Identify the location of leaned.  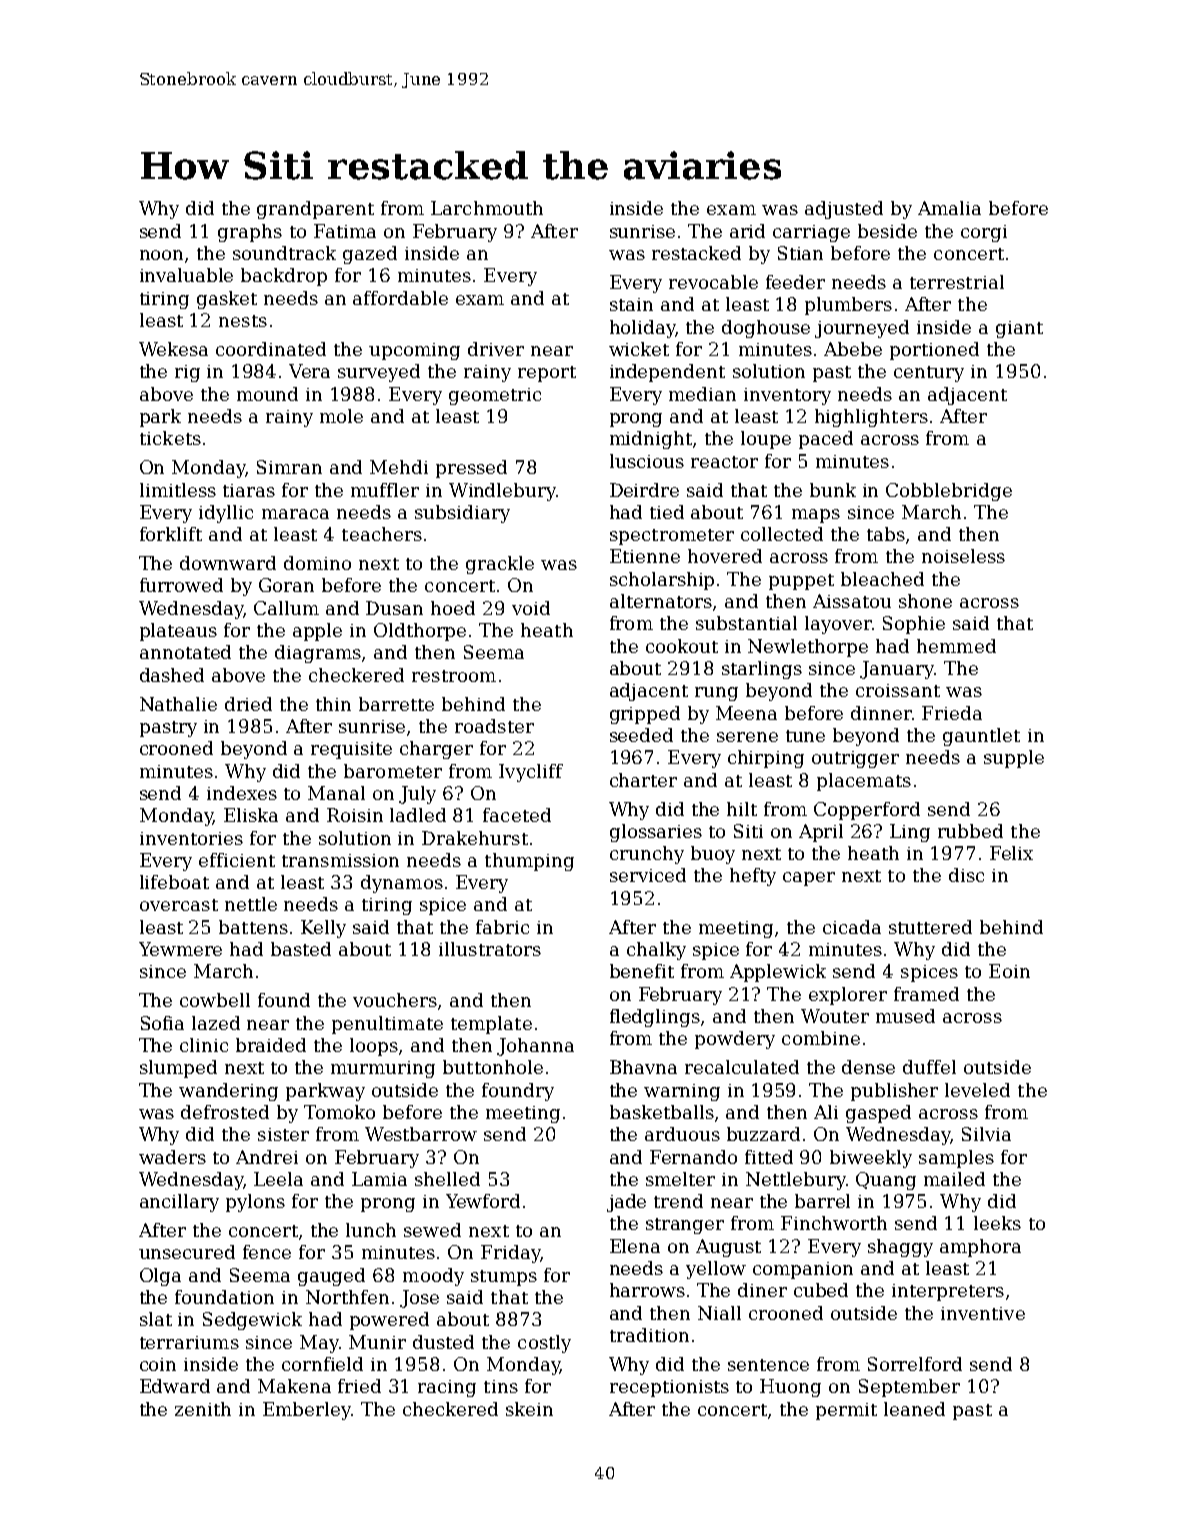
(914, 1409).
